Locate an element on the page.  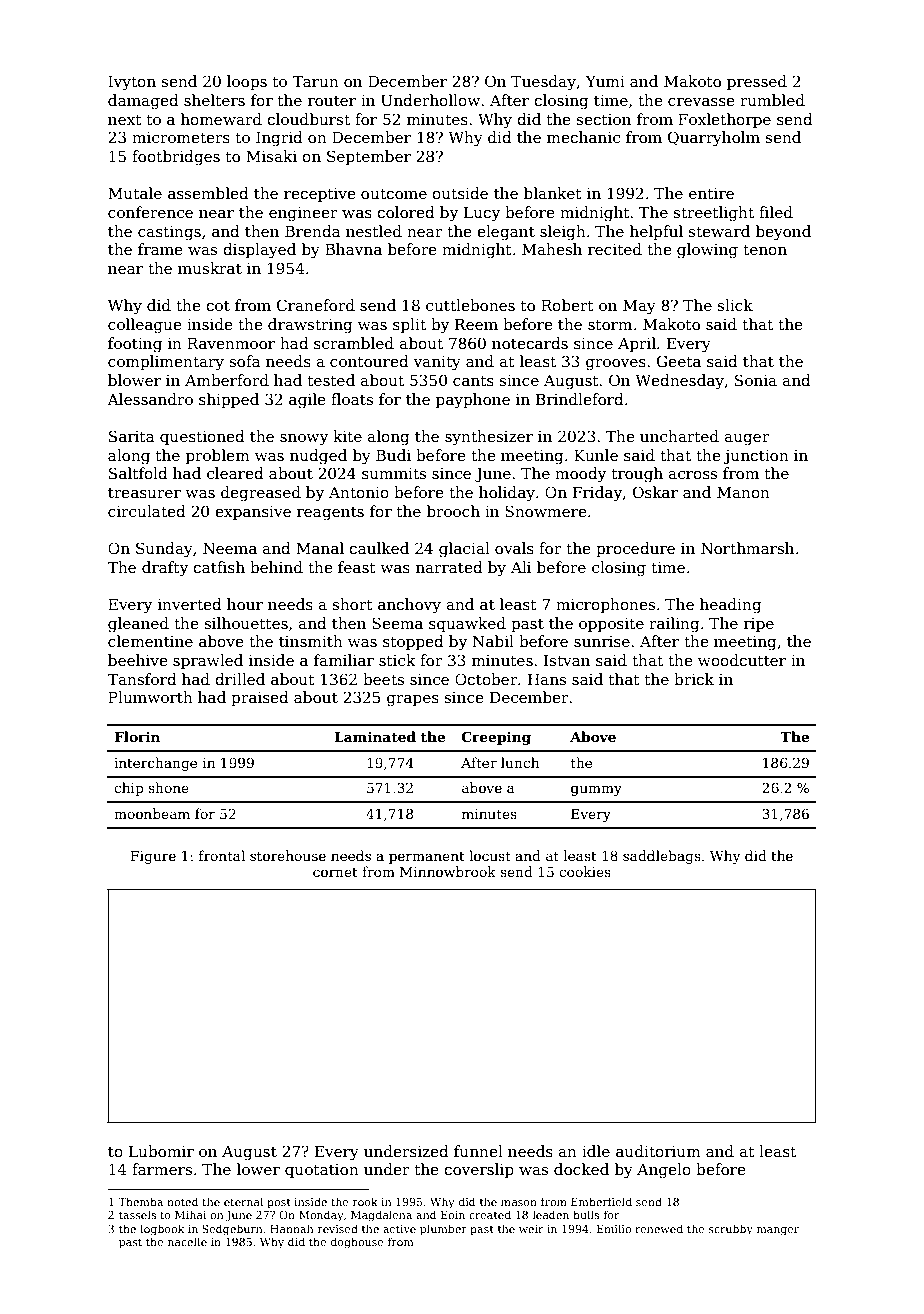
plumber is located at coordinates (443, 1230).
